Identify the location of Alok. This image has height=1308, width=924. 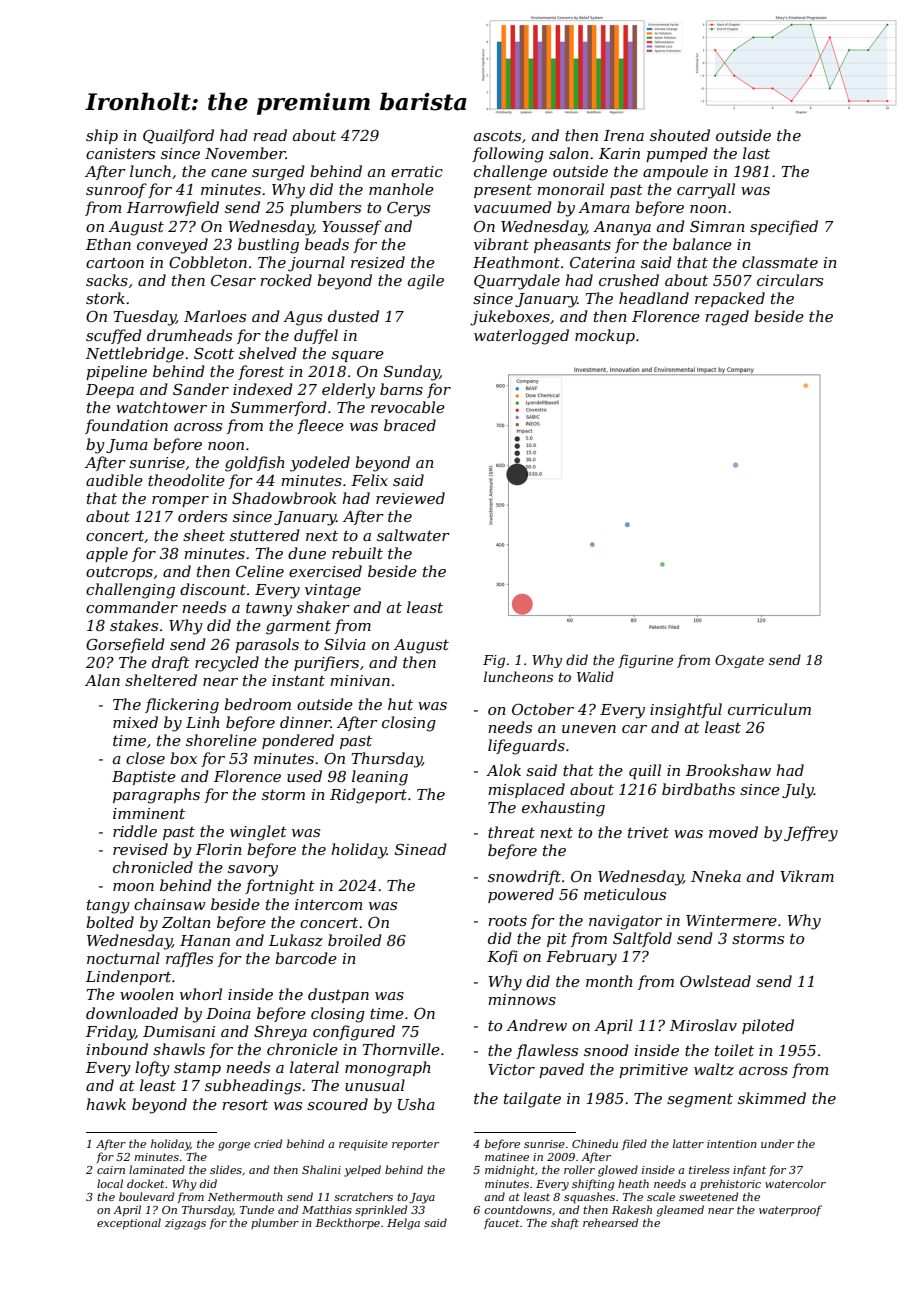
(503, 770).
